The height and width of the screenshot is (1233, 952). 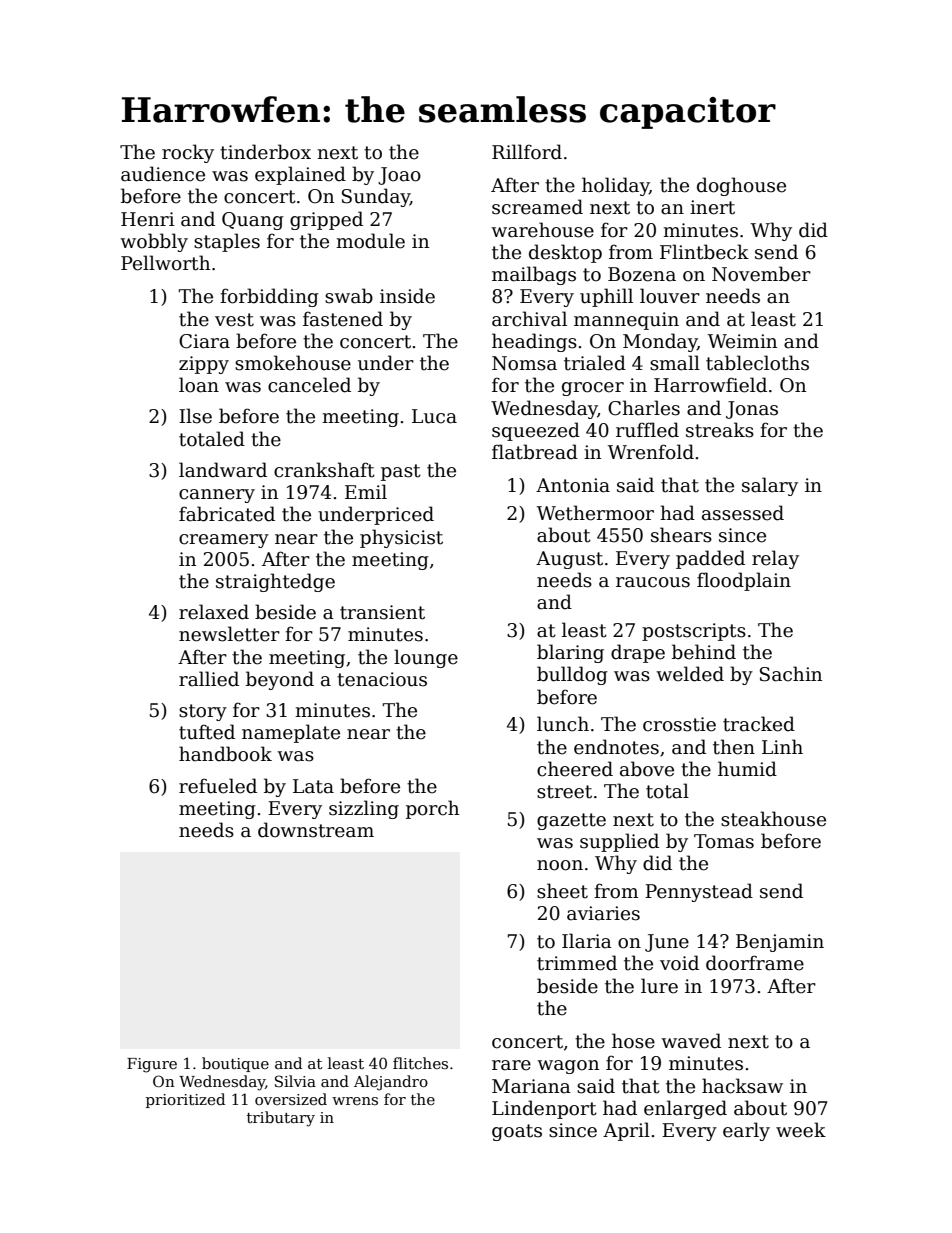 What do you see at coordinates (203, 712) in the screenshot?
I see `story` at bounding box center [203, 712].
